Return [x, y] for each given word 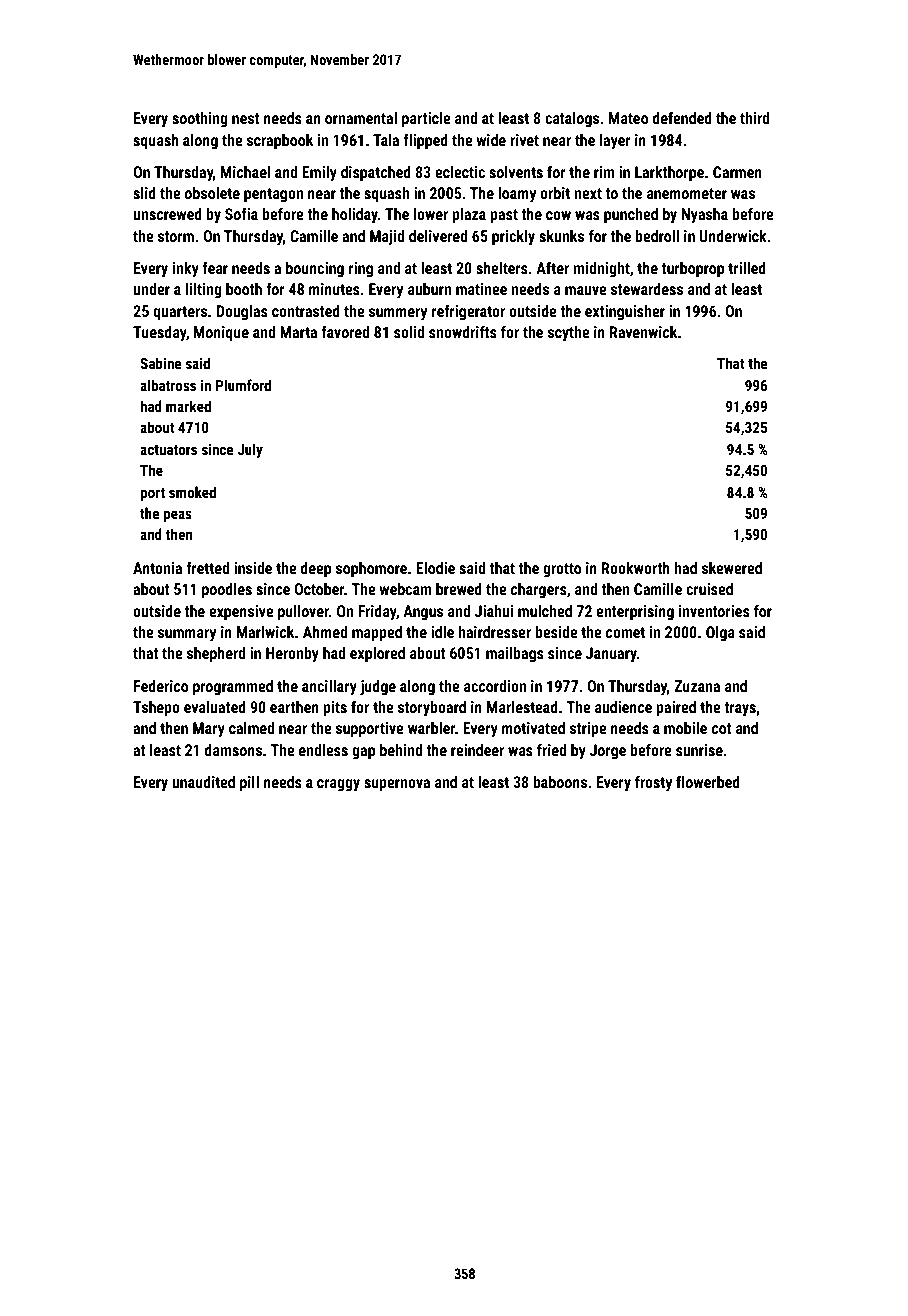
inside [253, 568]
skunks [561, 236]
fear [215, 267]
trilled [747, 268]
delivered [438, 236]
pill [249, 784]
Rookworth [636, 568]
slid [144, 193]
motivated [533, 728]
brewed [459, 589]
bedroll [657, 236]
